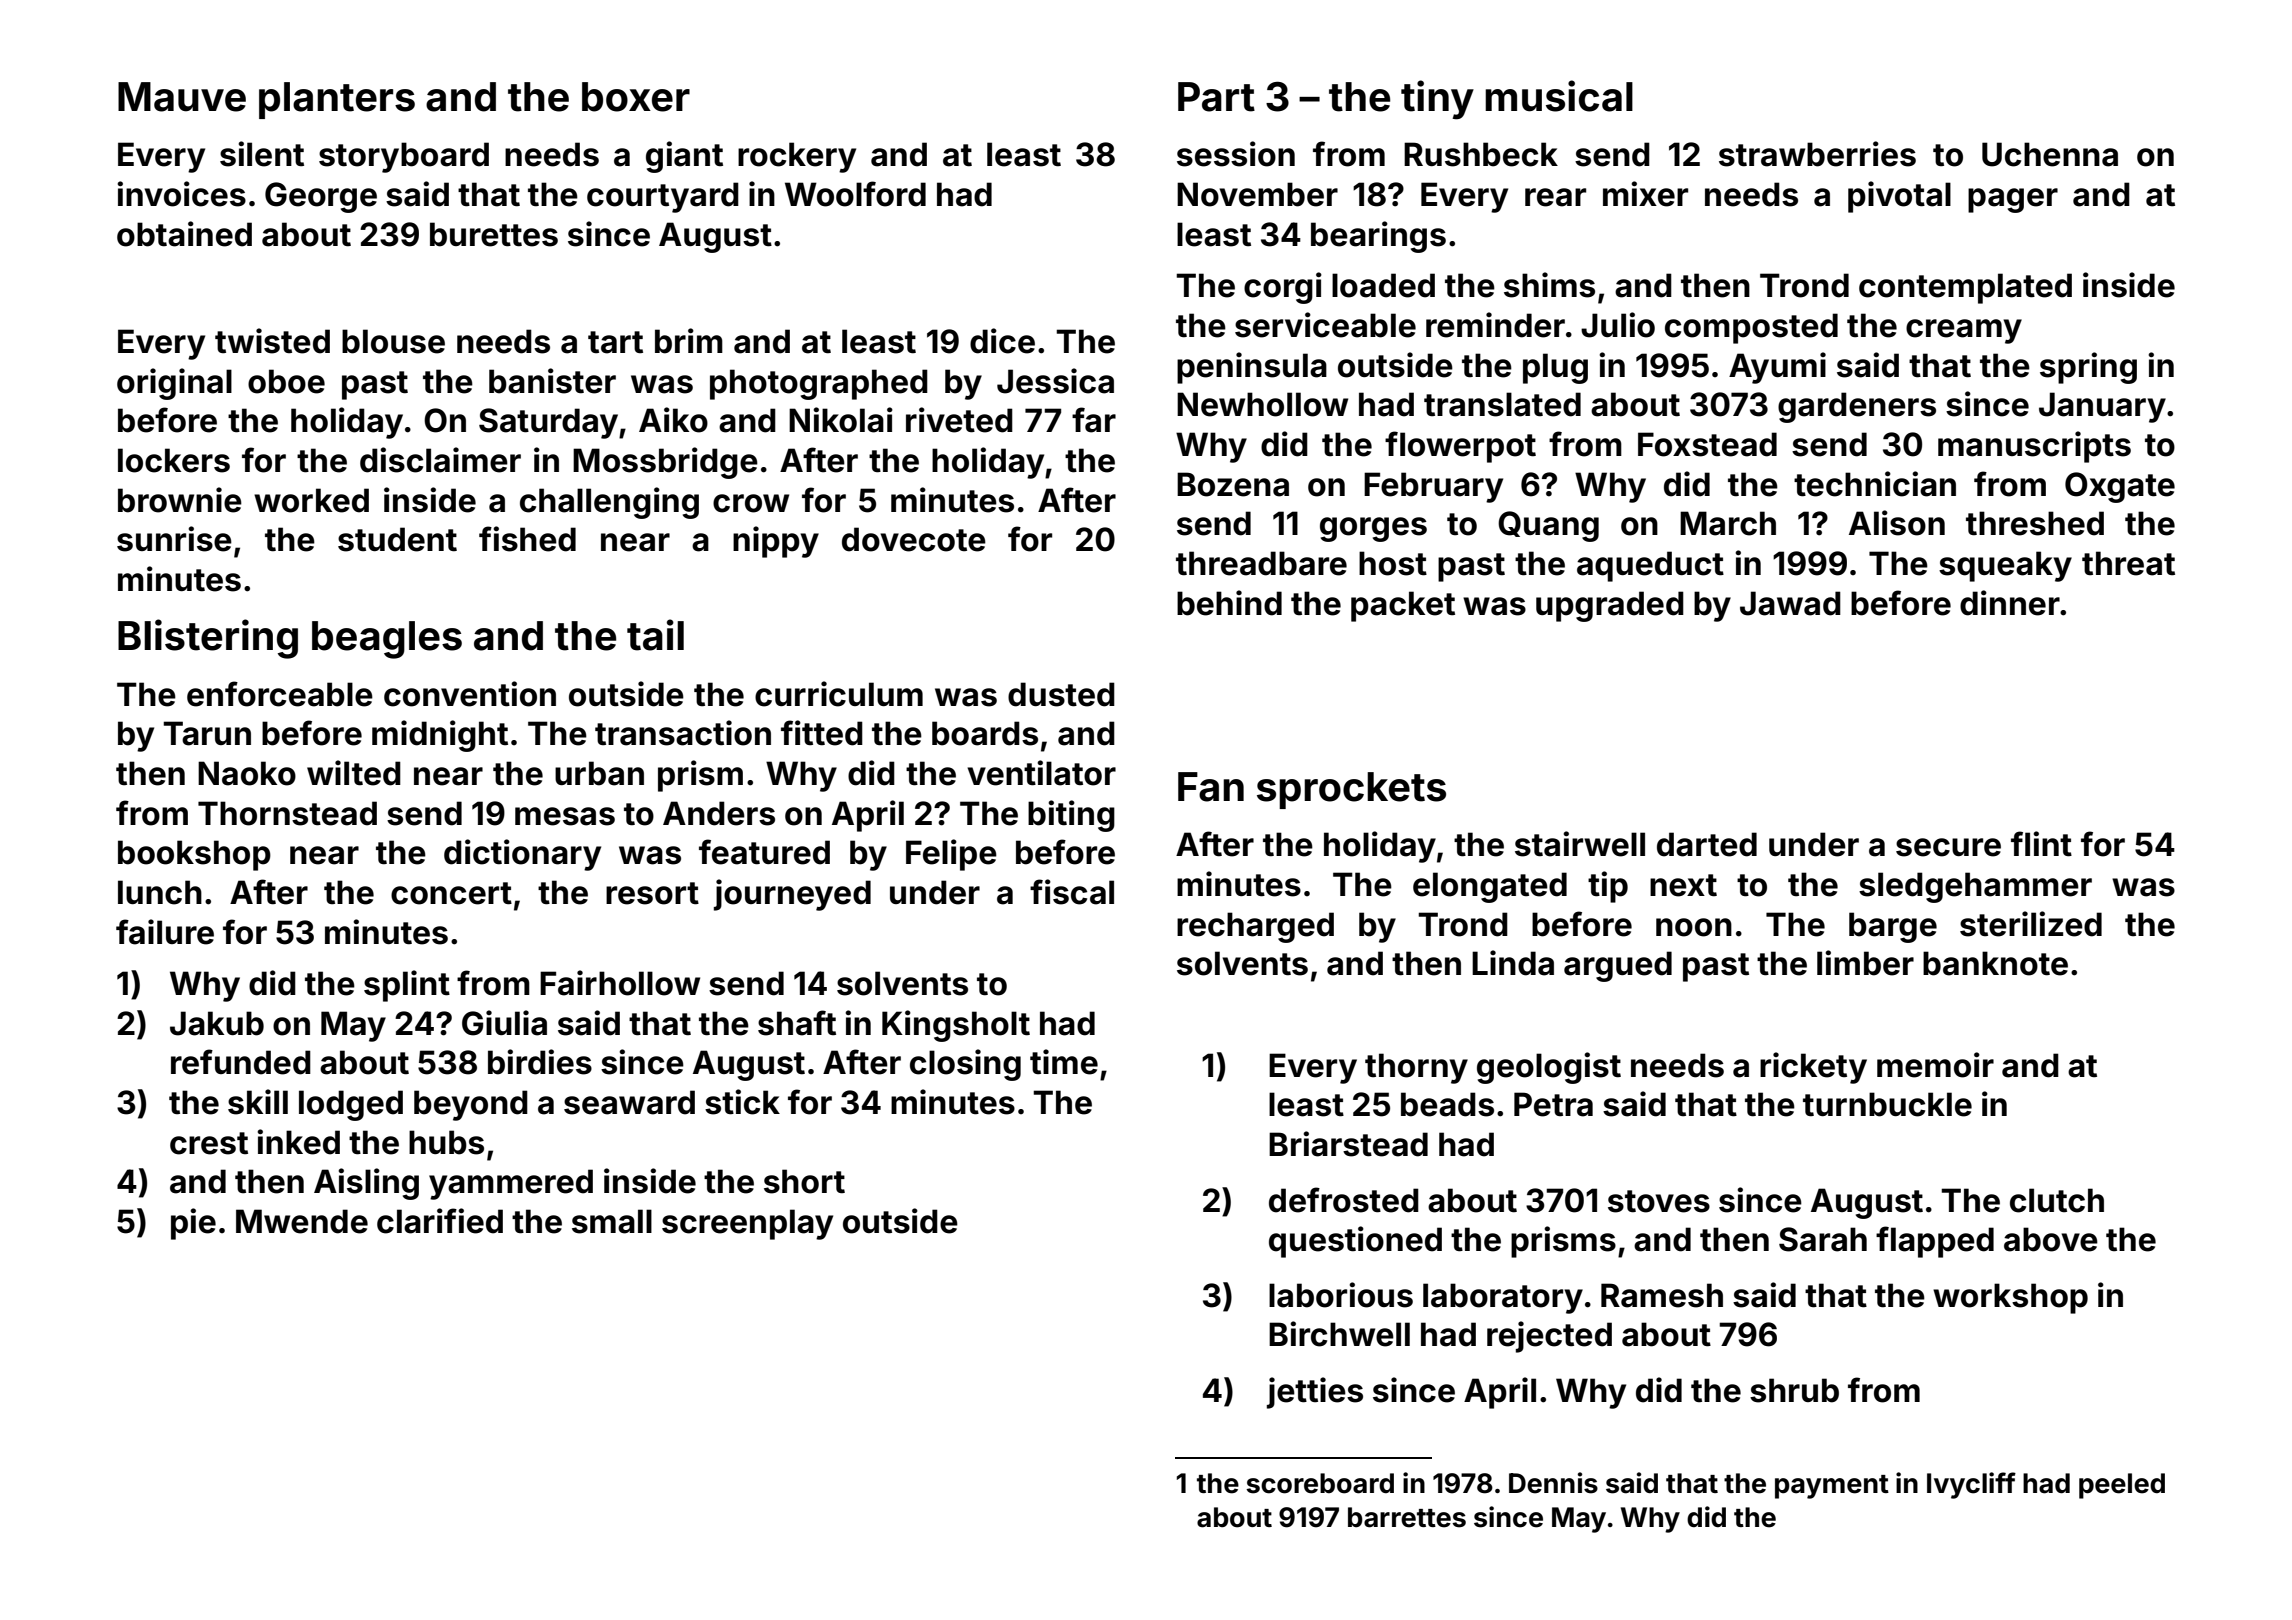 The width and height of the screenshot is (2292, 1620). I want to click on scoreboard, so click(1320, 1483).
